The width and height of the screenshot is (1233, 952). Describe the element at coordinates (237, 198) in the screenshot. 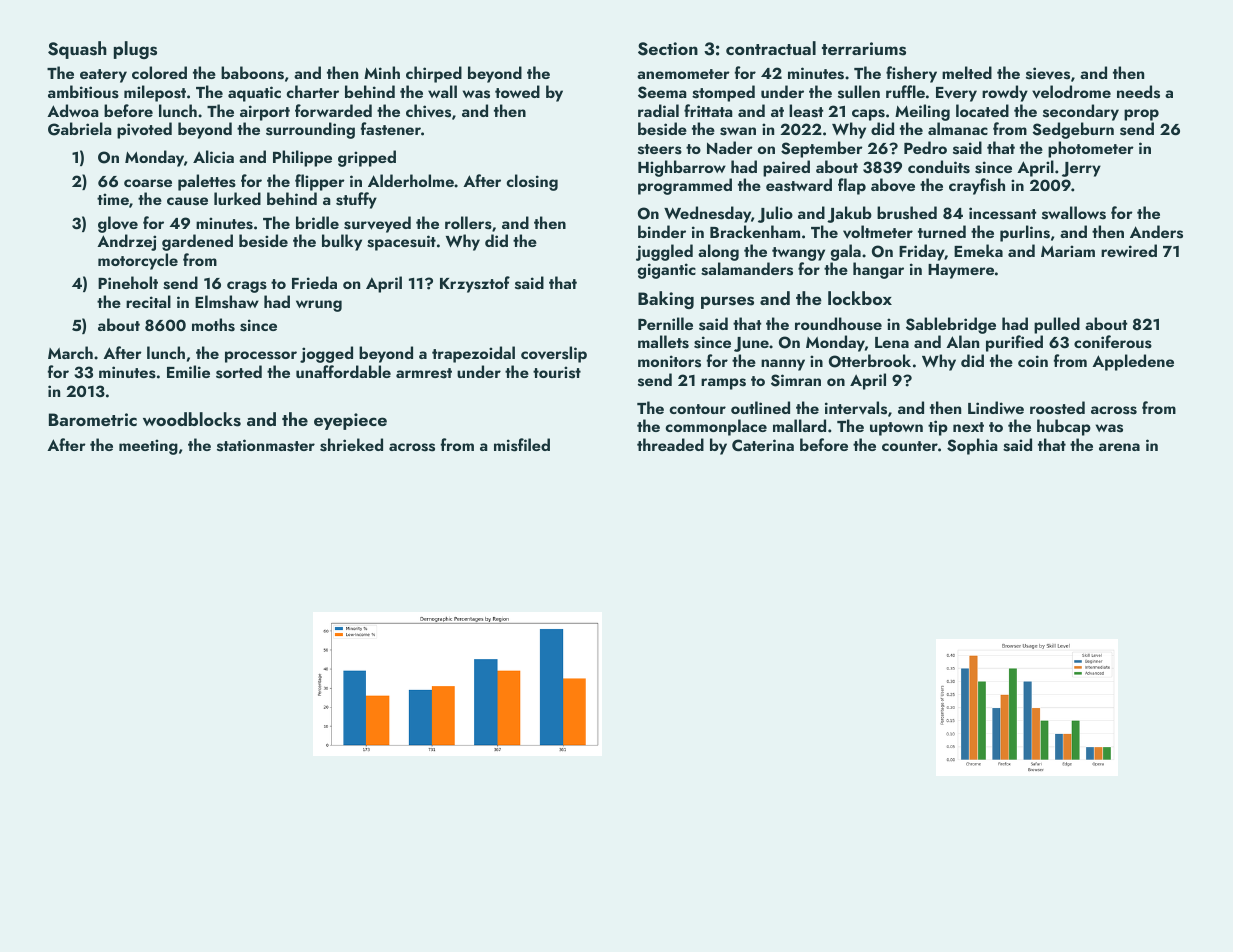

I see `lurked` at that location.
